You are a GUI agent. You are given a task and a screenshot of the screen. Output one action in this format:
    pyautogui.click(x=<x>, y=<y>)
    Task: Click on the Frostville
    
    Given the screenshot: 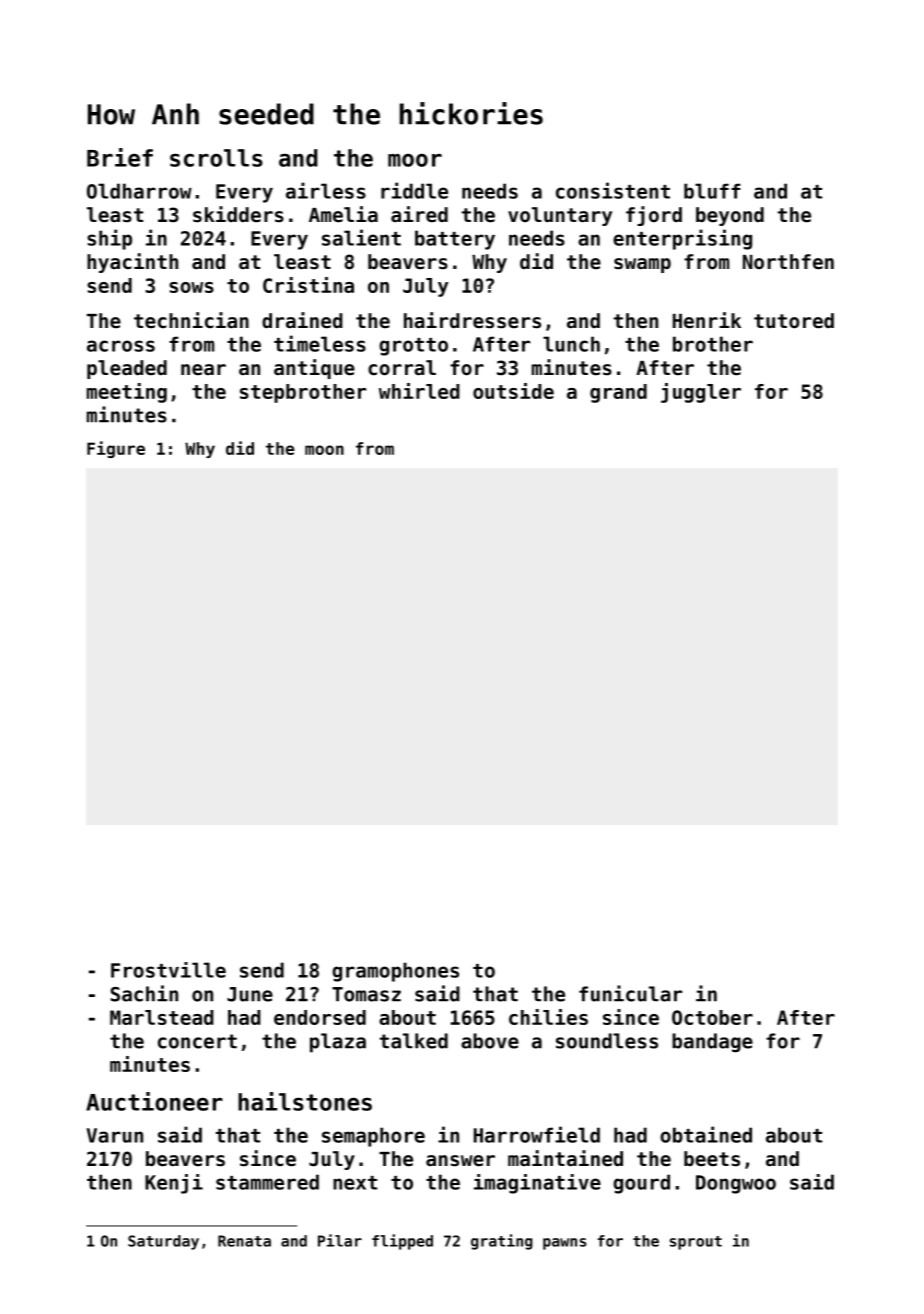 What is the action you would take?
    pyautogui.click(x=168, y=970)
